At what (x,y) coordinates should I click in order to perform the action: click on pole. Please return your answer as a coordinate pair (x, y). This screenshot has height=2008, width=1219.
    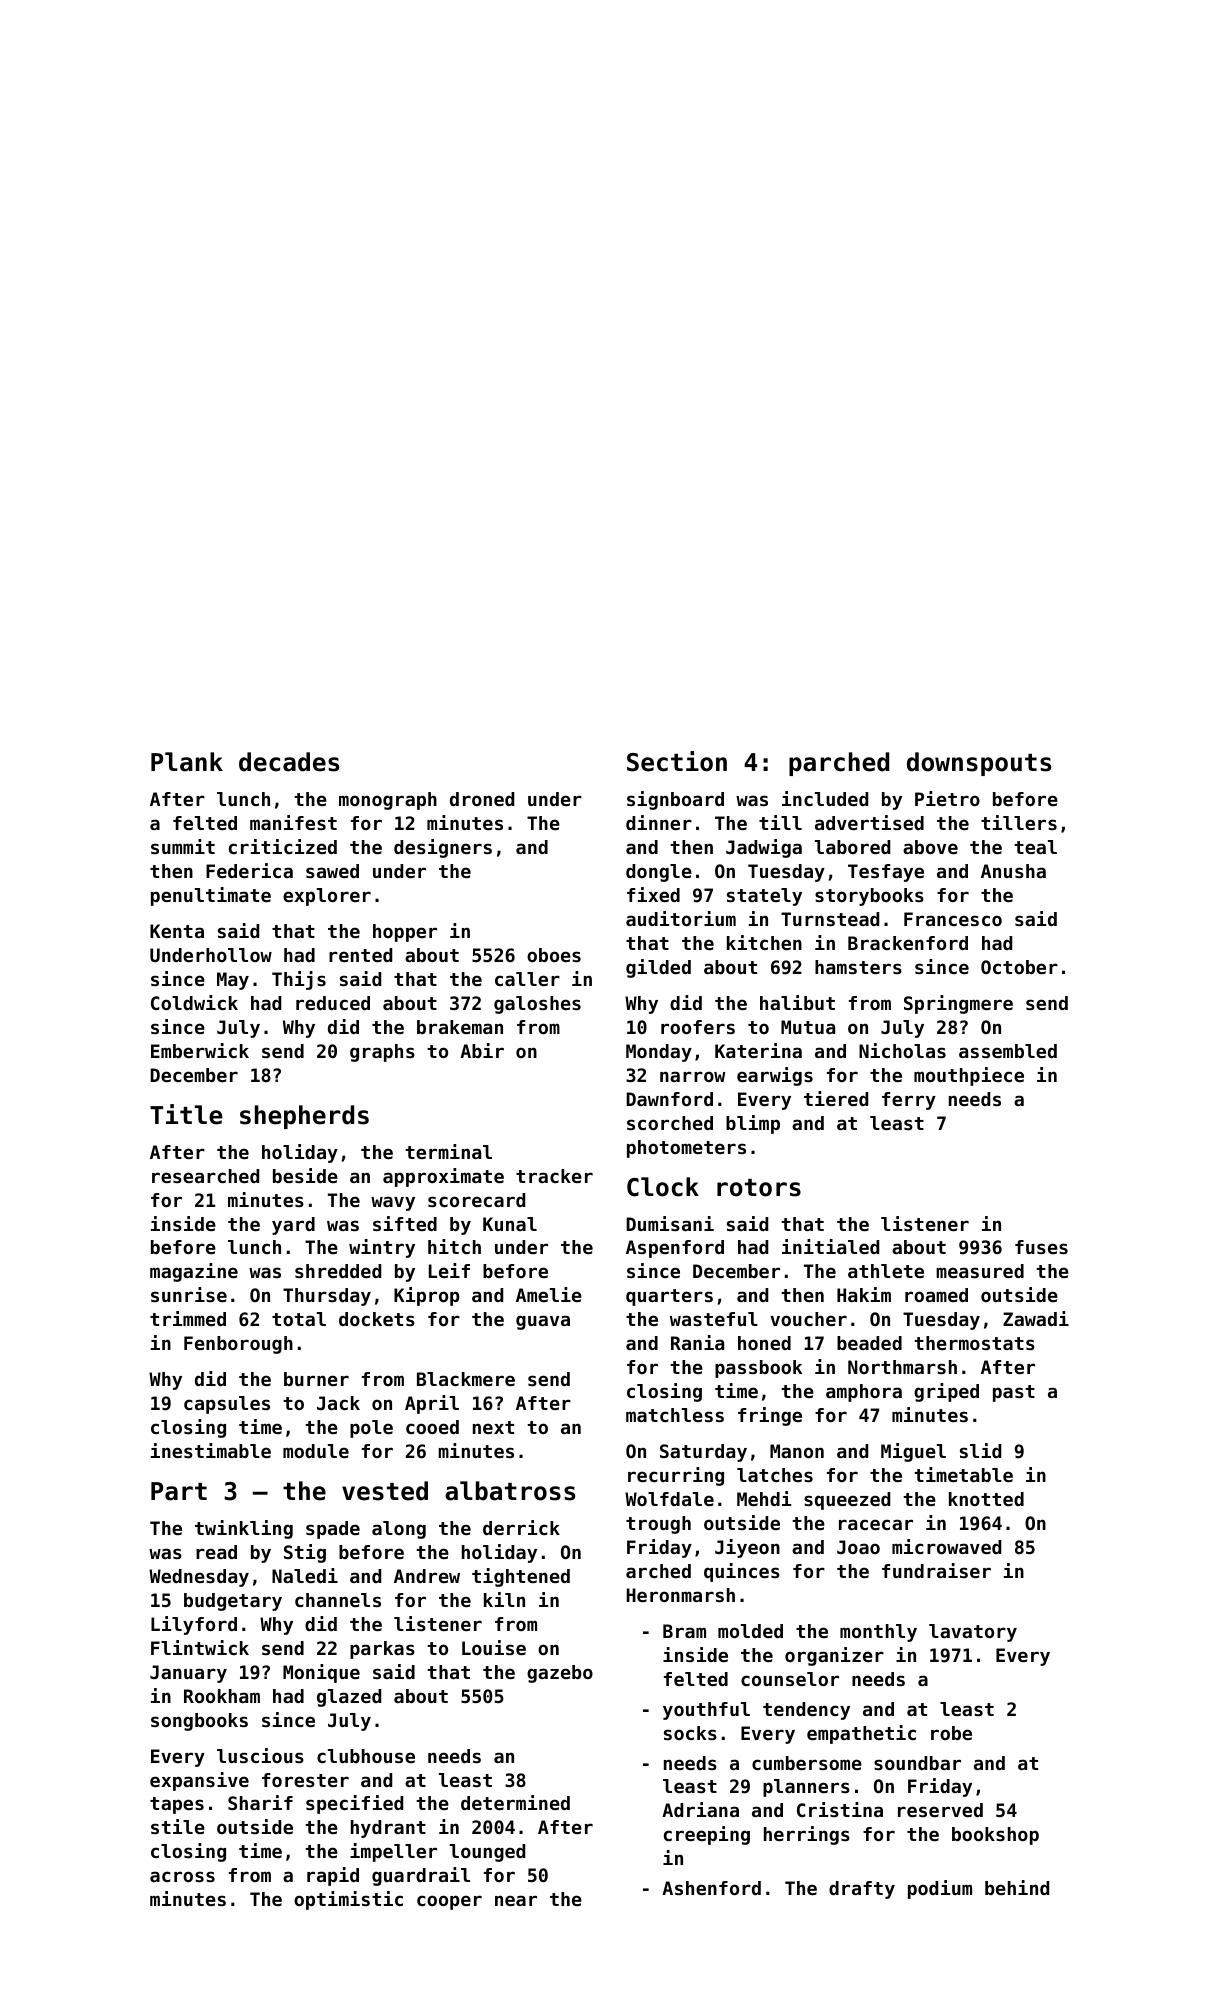
    Looking at the image, I should click on (371, 1429).
